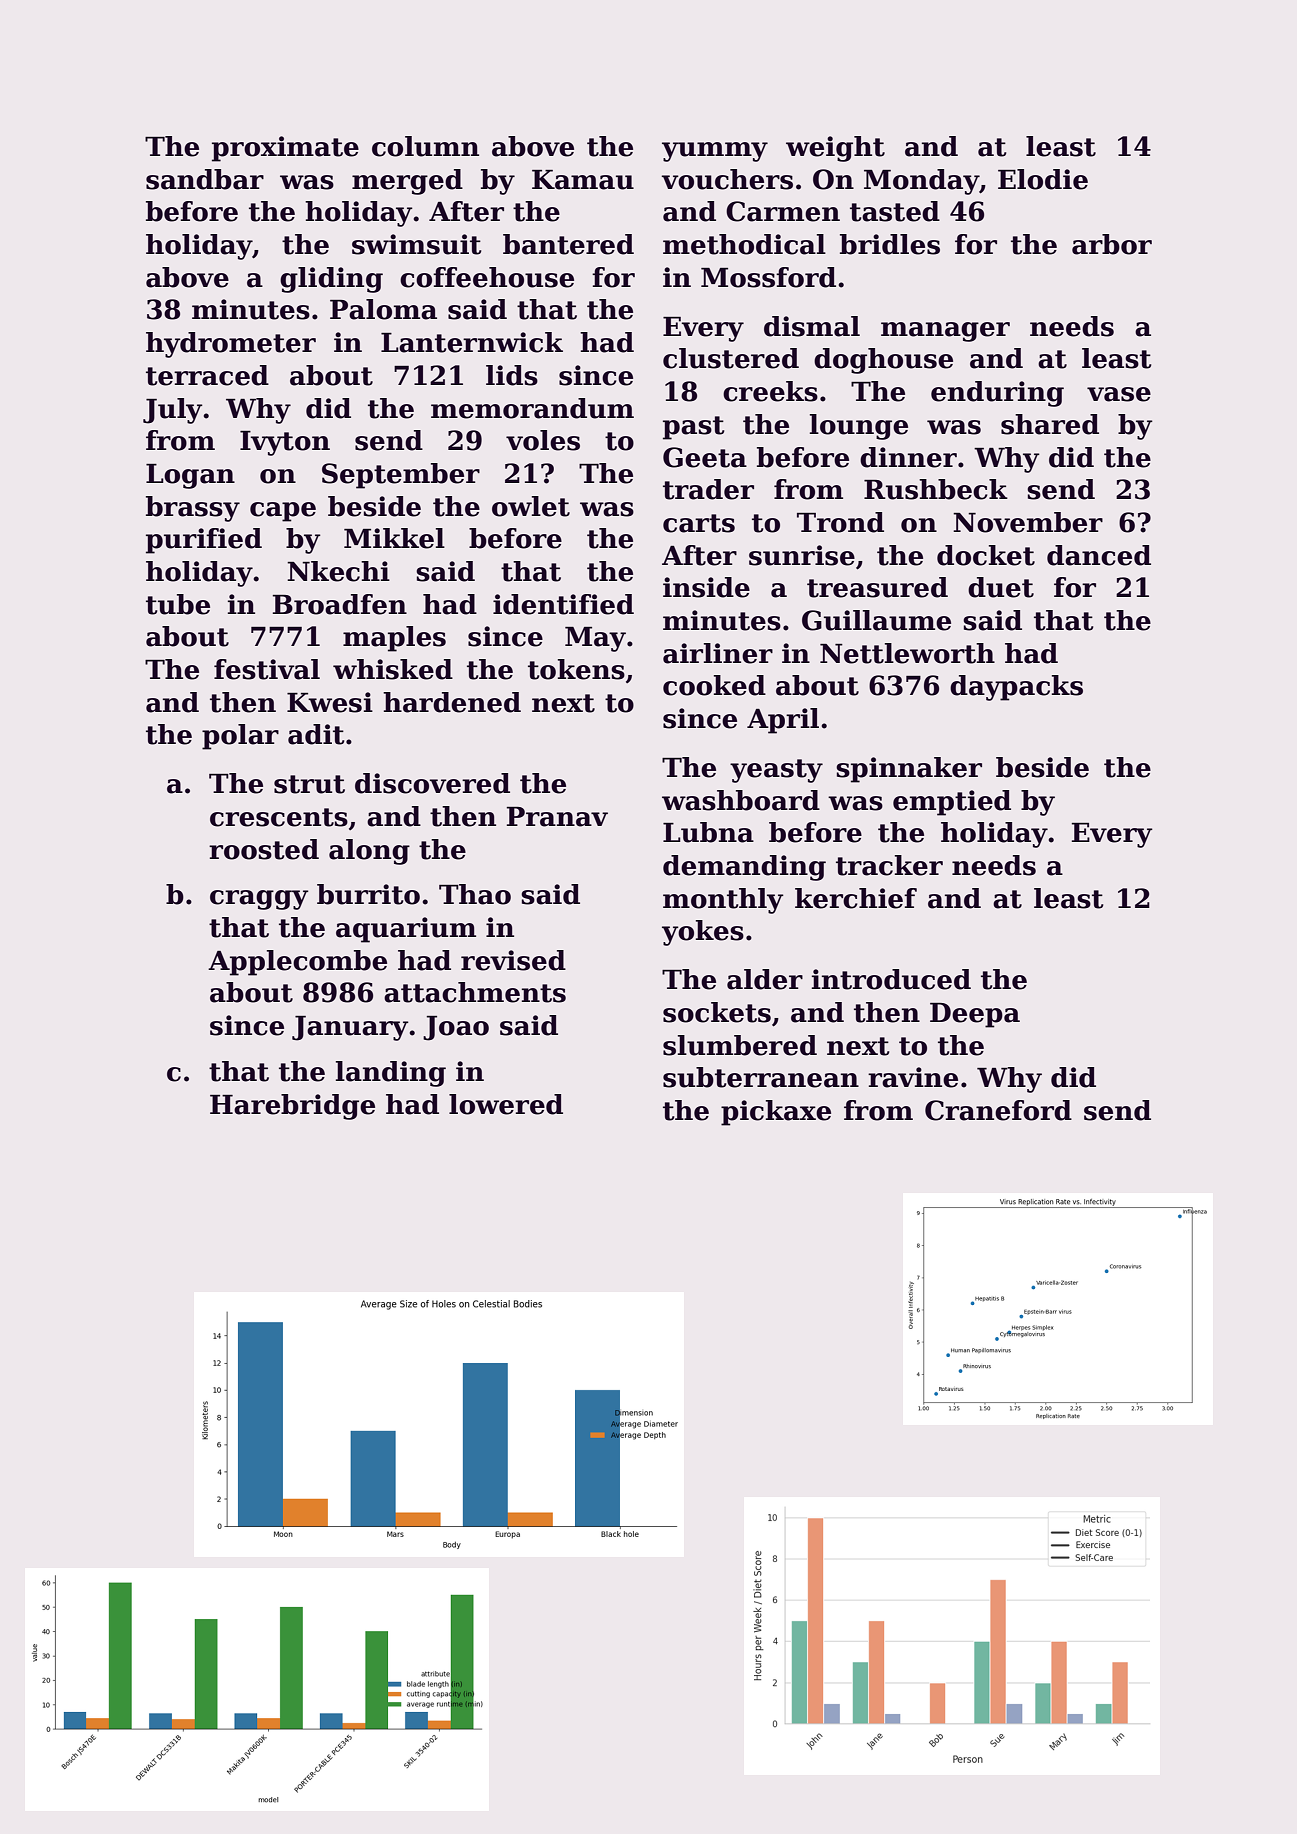 The width and height of the screenshot is (1297, 1834). What do you see at coordinates (285, 149) in the screenshot?
I see `proximate` at bounding box center [285, 149].
